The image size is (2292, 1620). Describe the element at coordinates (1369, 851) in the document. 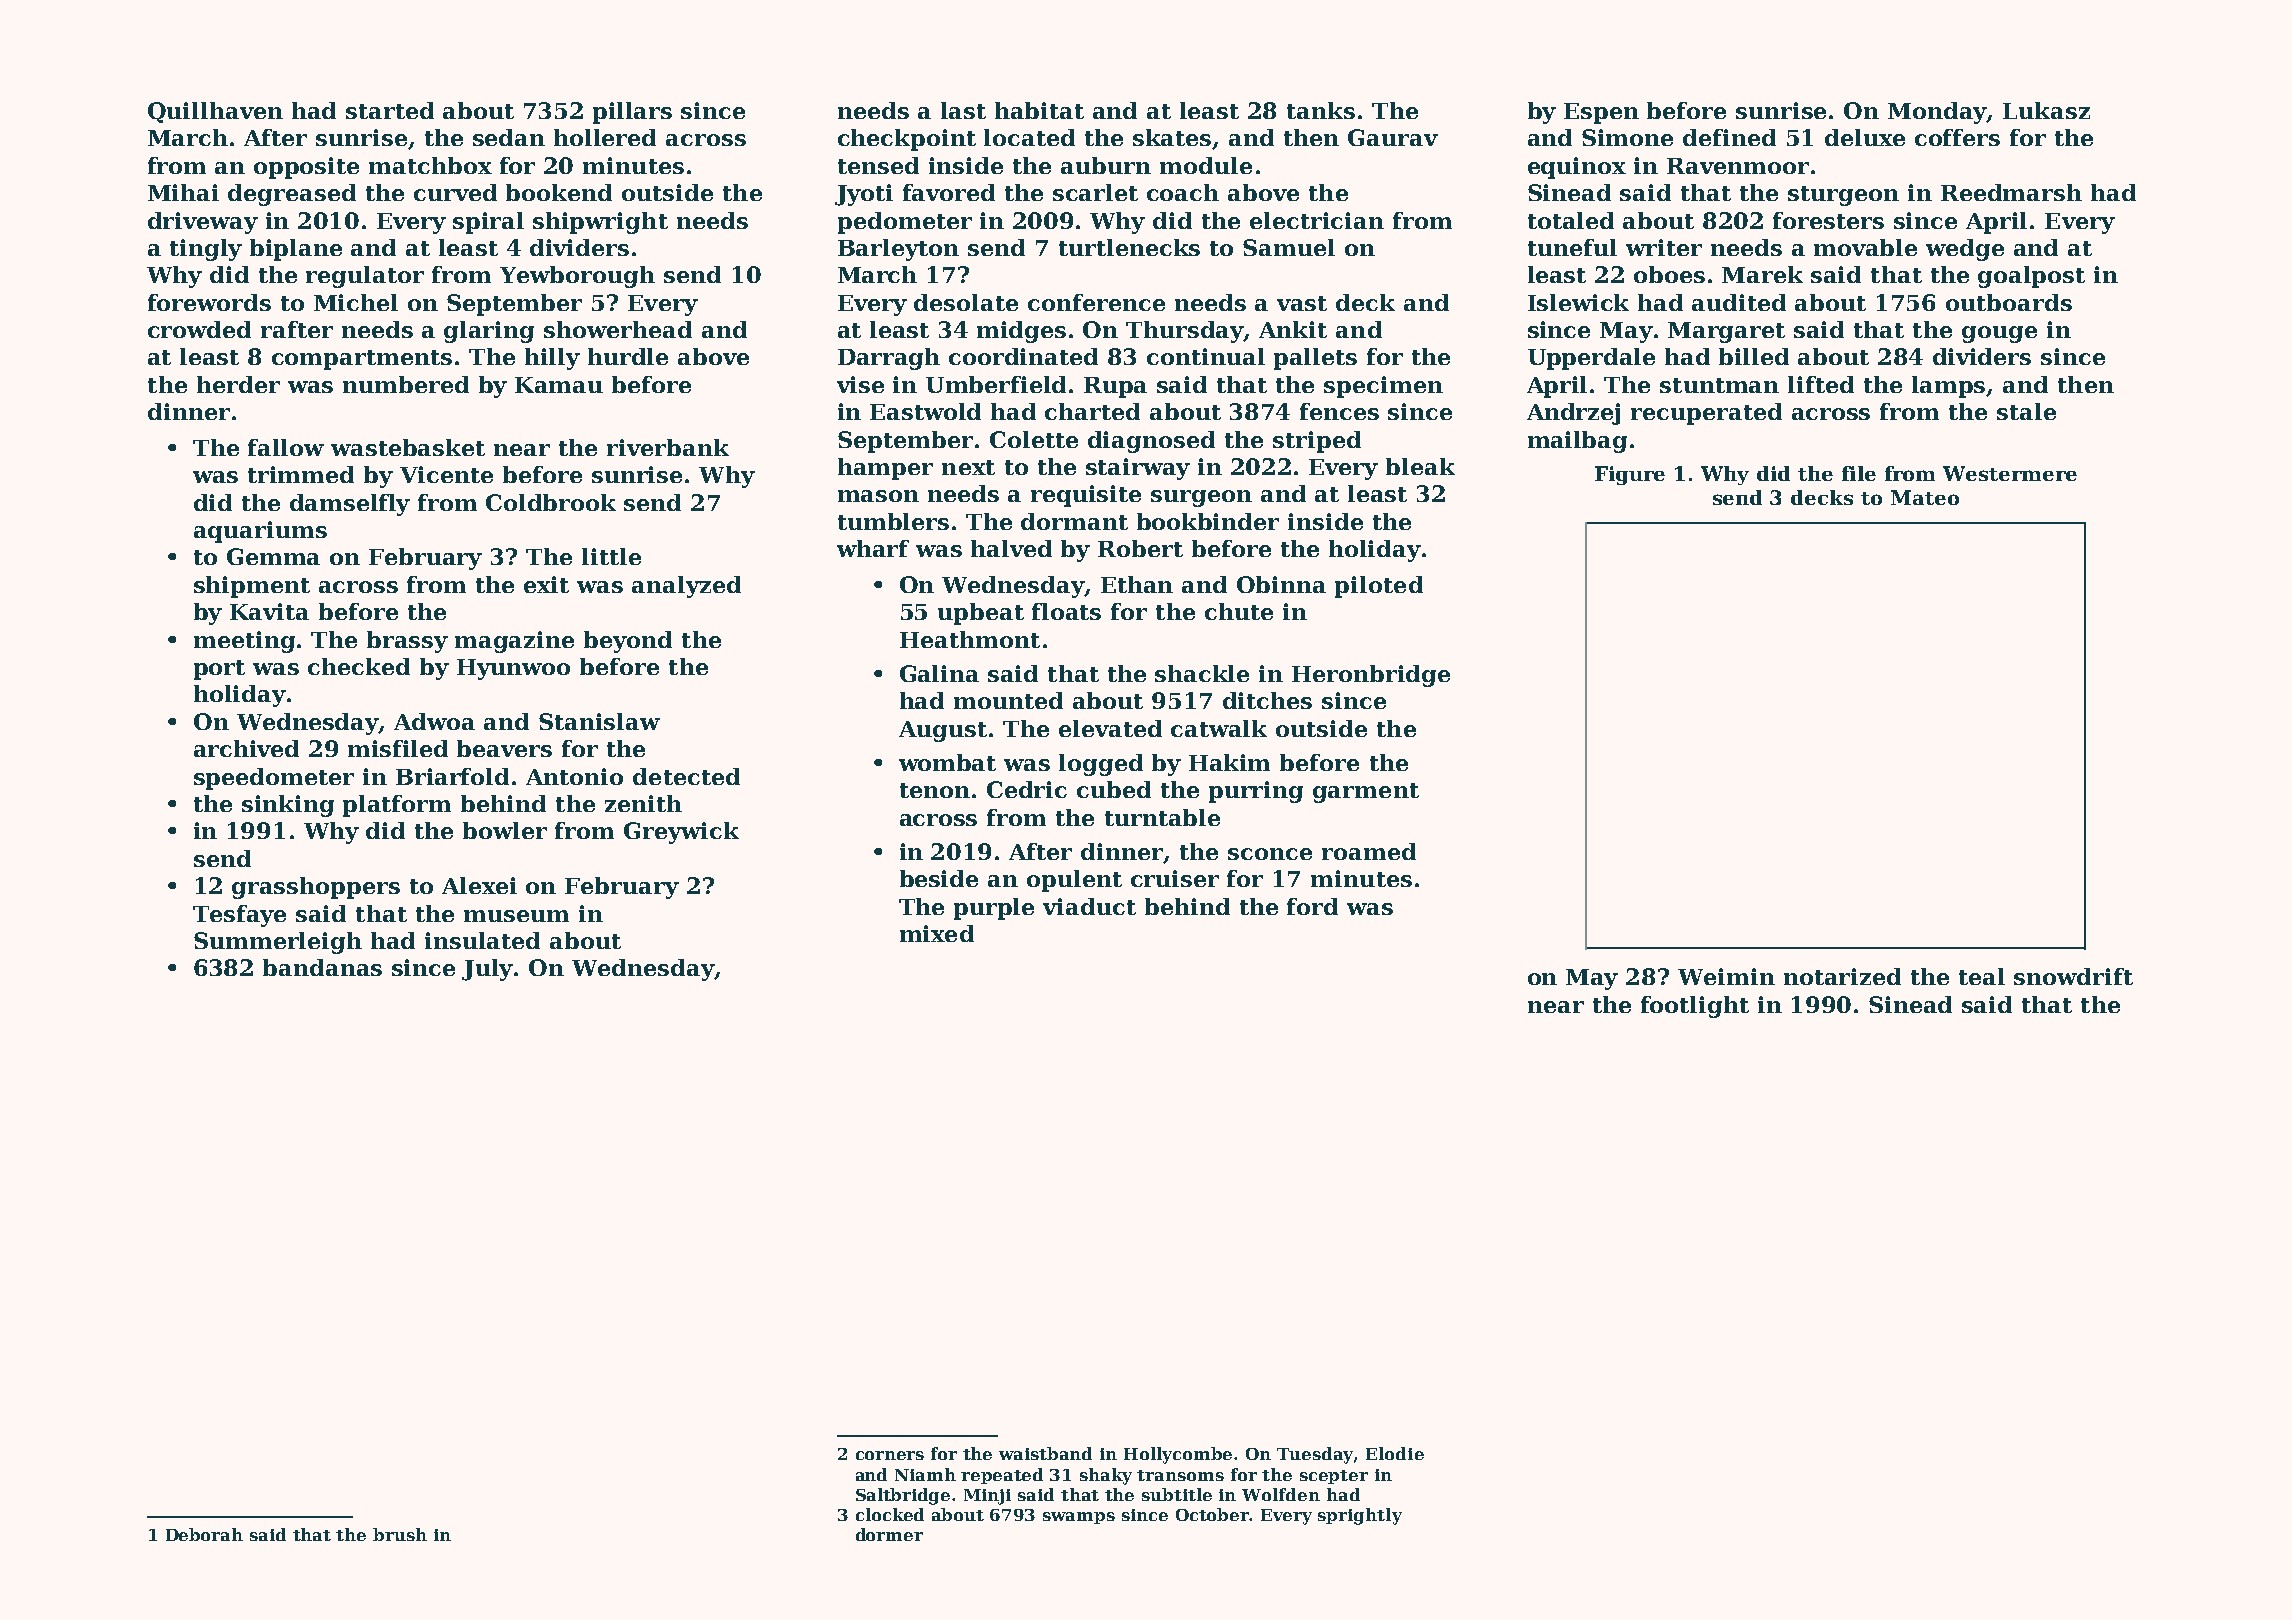

I see `roamed` at that location.
